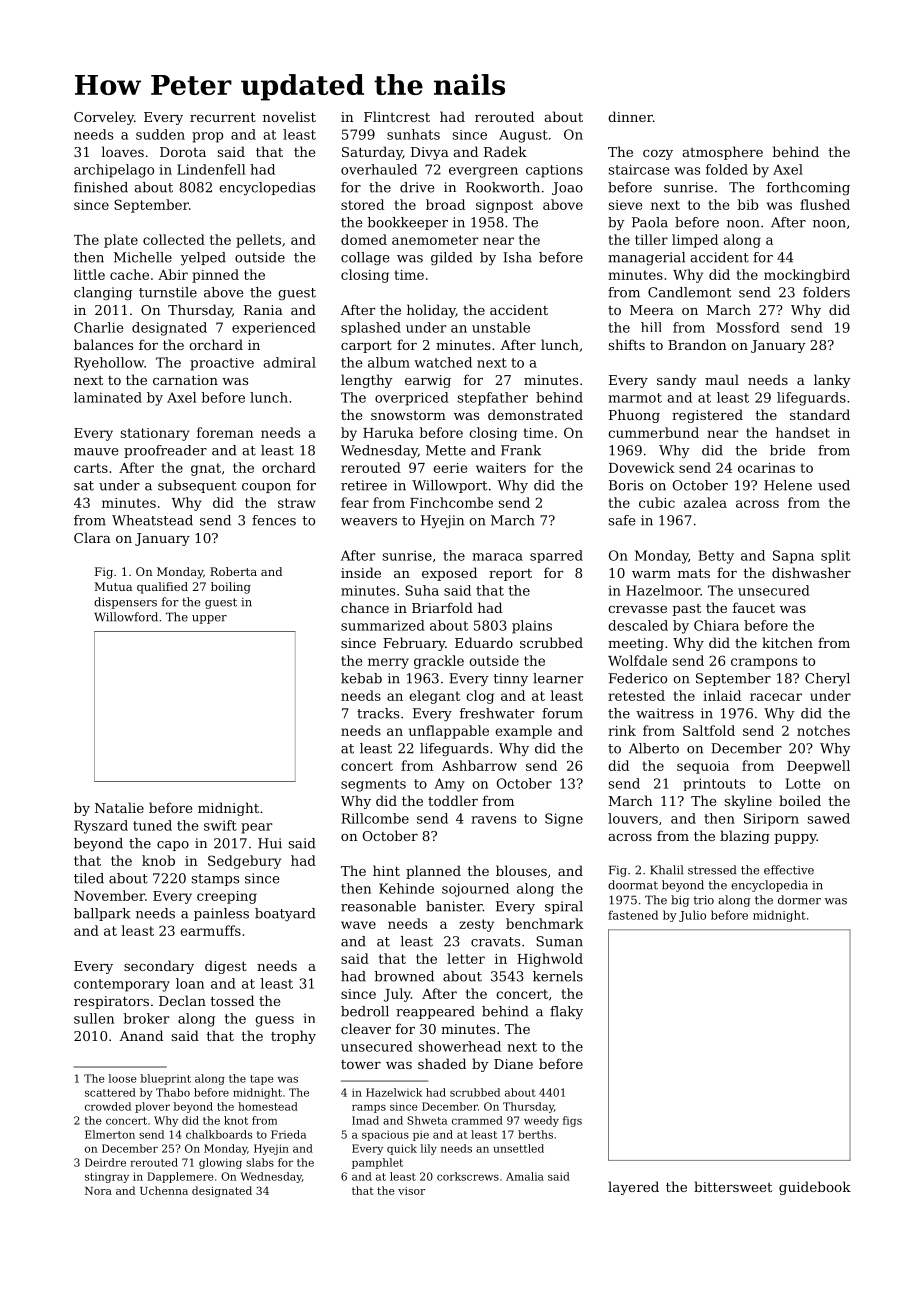 This page has height=1308, width=924. I want to click on unstable, so click(501, 327).
